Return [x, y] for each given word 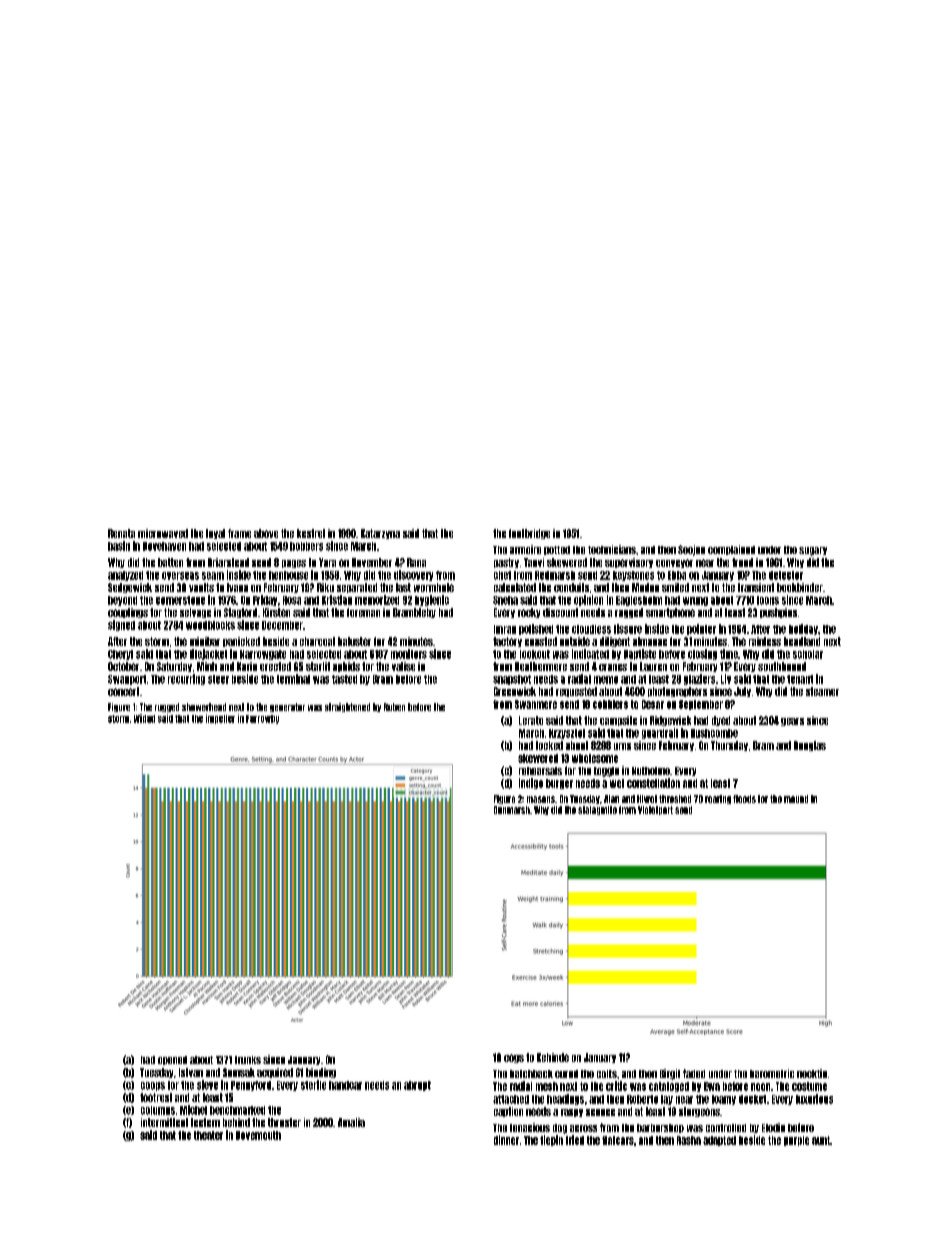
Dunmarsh [512, 810]
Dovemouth [258, 1135]
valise [403, 666]
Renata [121, 533]
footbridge [529, 534]
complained [731, 550]
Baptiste [640, 654]
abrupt [417, 1086]
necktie [812, 1073]
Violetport [655, 810]
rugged [167, 707]
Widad [144, 718]
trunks [248, 1060]
